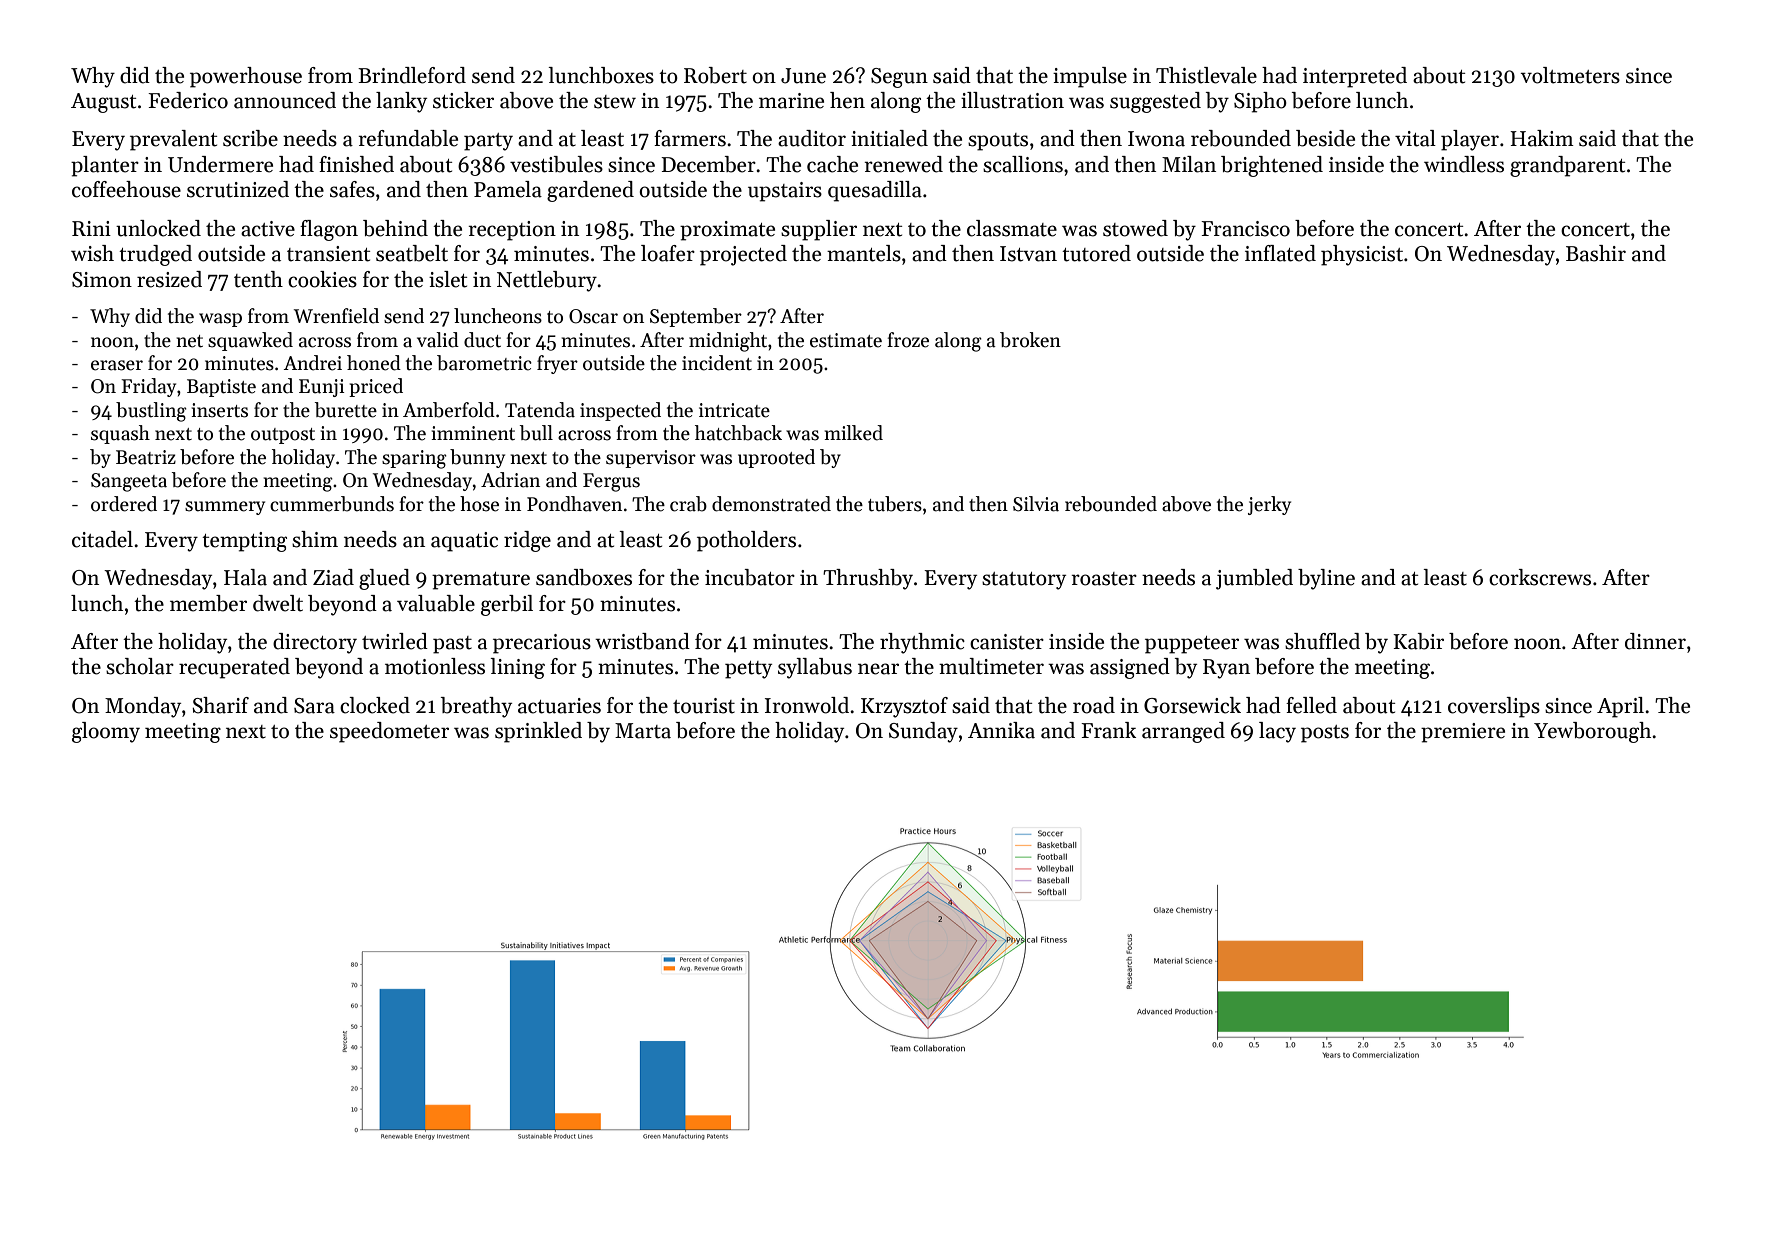  I want to click on speedometer, so click(389, 732).
